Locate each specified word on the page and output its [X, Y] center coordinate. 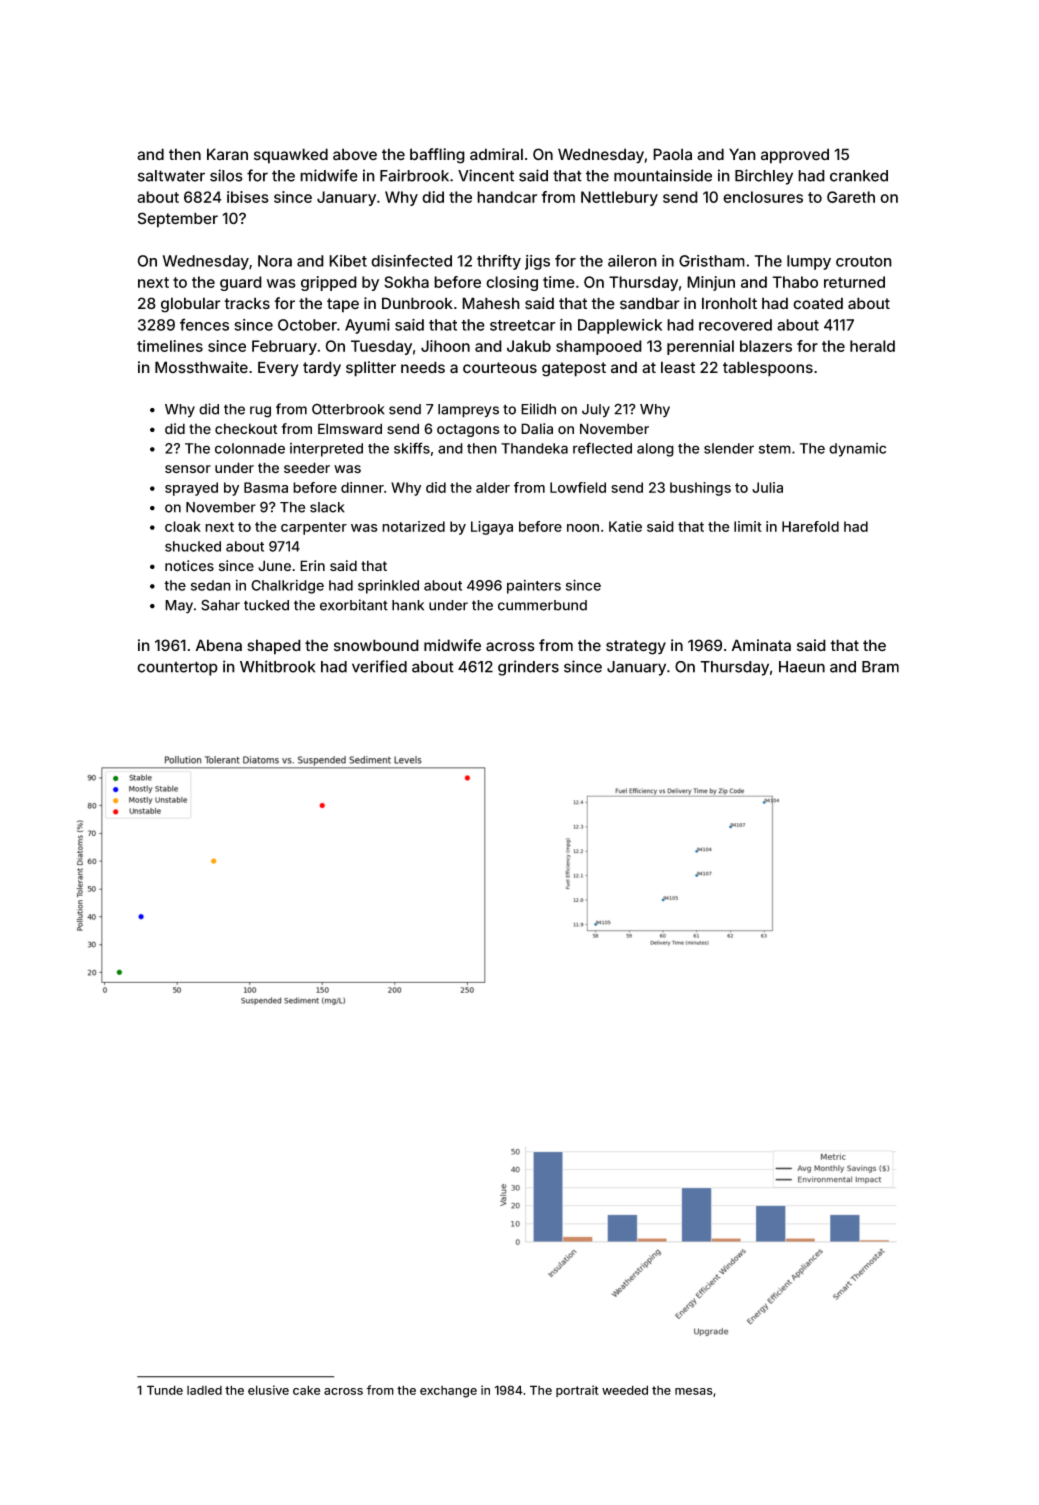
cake [306, 1390]
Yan [742, 154]
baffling [437, 156]
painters [534, 587]
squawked [291, 156]
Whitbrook [277, 666]
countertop [177, 668]
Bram [880, 667]
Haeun [802, 667]
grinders [528, 668]
